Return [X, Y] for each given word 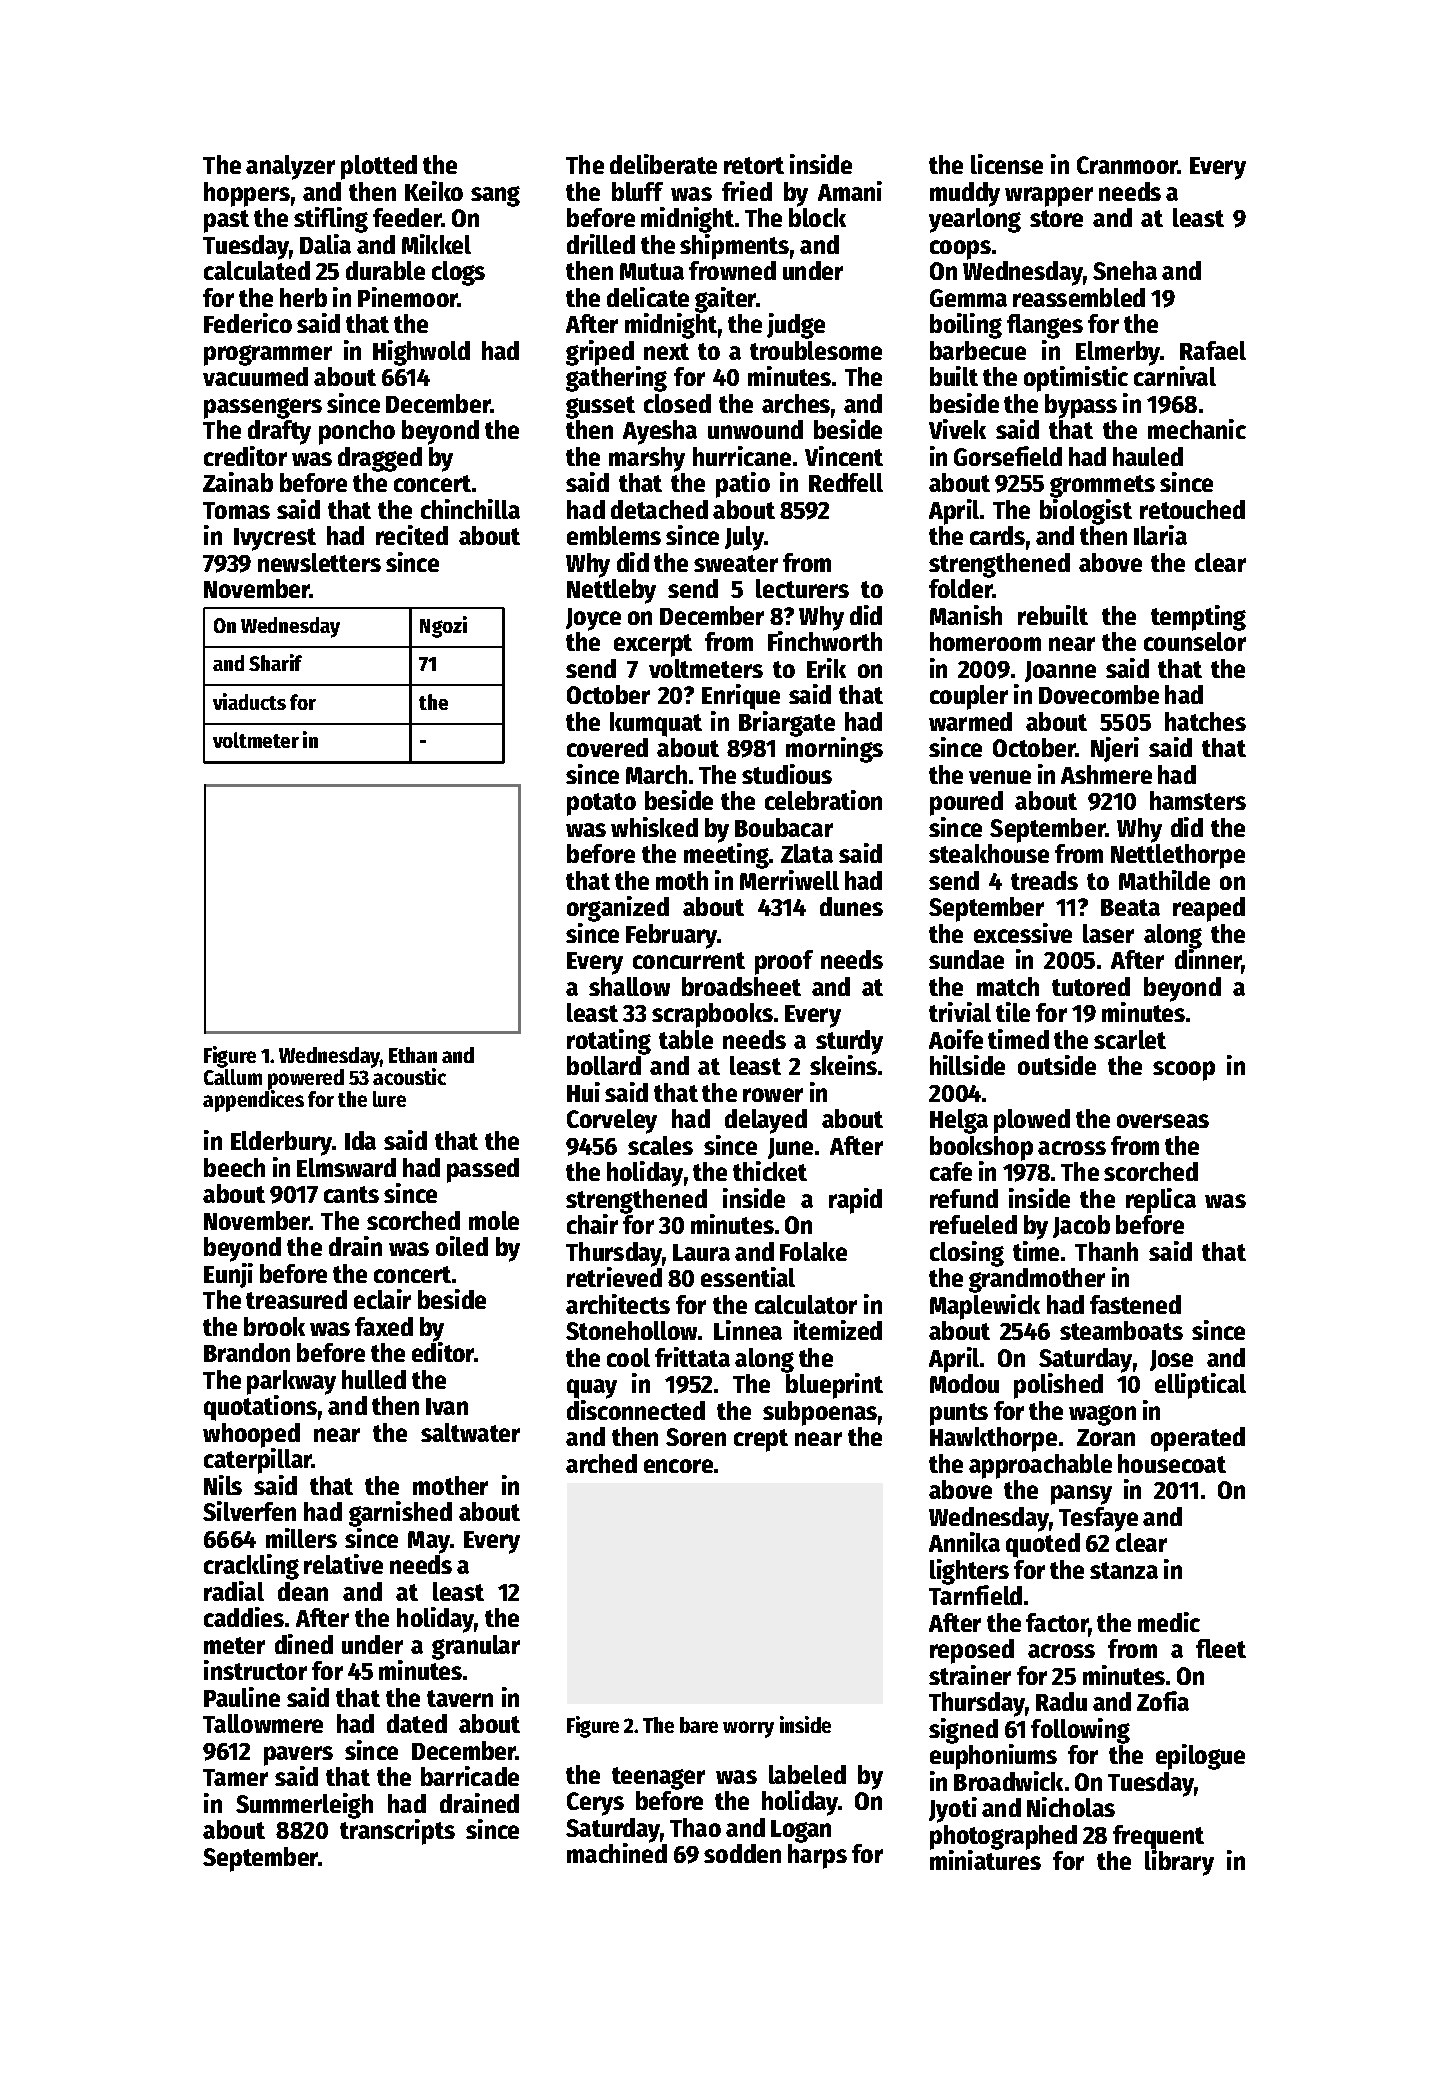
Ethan [413, 1055]
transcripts [397, 1832]
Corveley [612, 1121]
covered [607, 747]
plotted [379, 167]
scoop [1184, 1071]
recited [412, 535]
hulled [374, 1379]
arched [601, 1463]
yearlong [975, 220]
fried [747, 191]
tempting [1198, 618]
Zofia [1163, 1701]
